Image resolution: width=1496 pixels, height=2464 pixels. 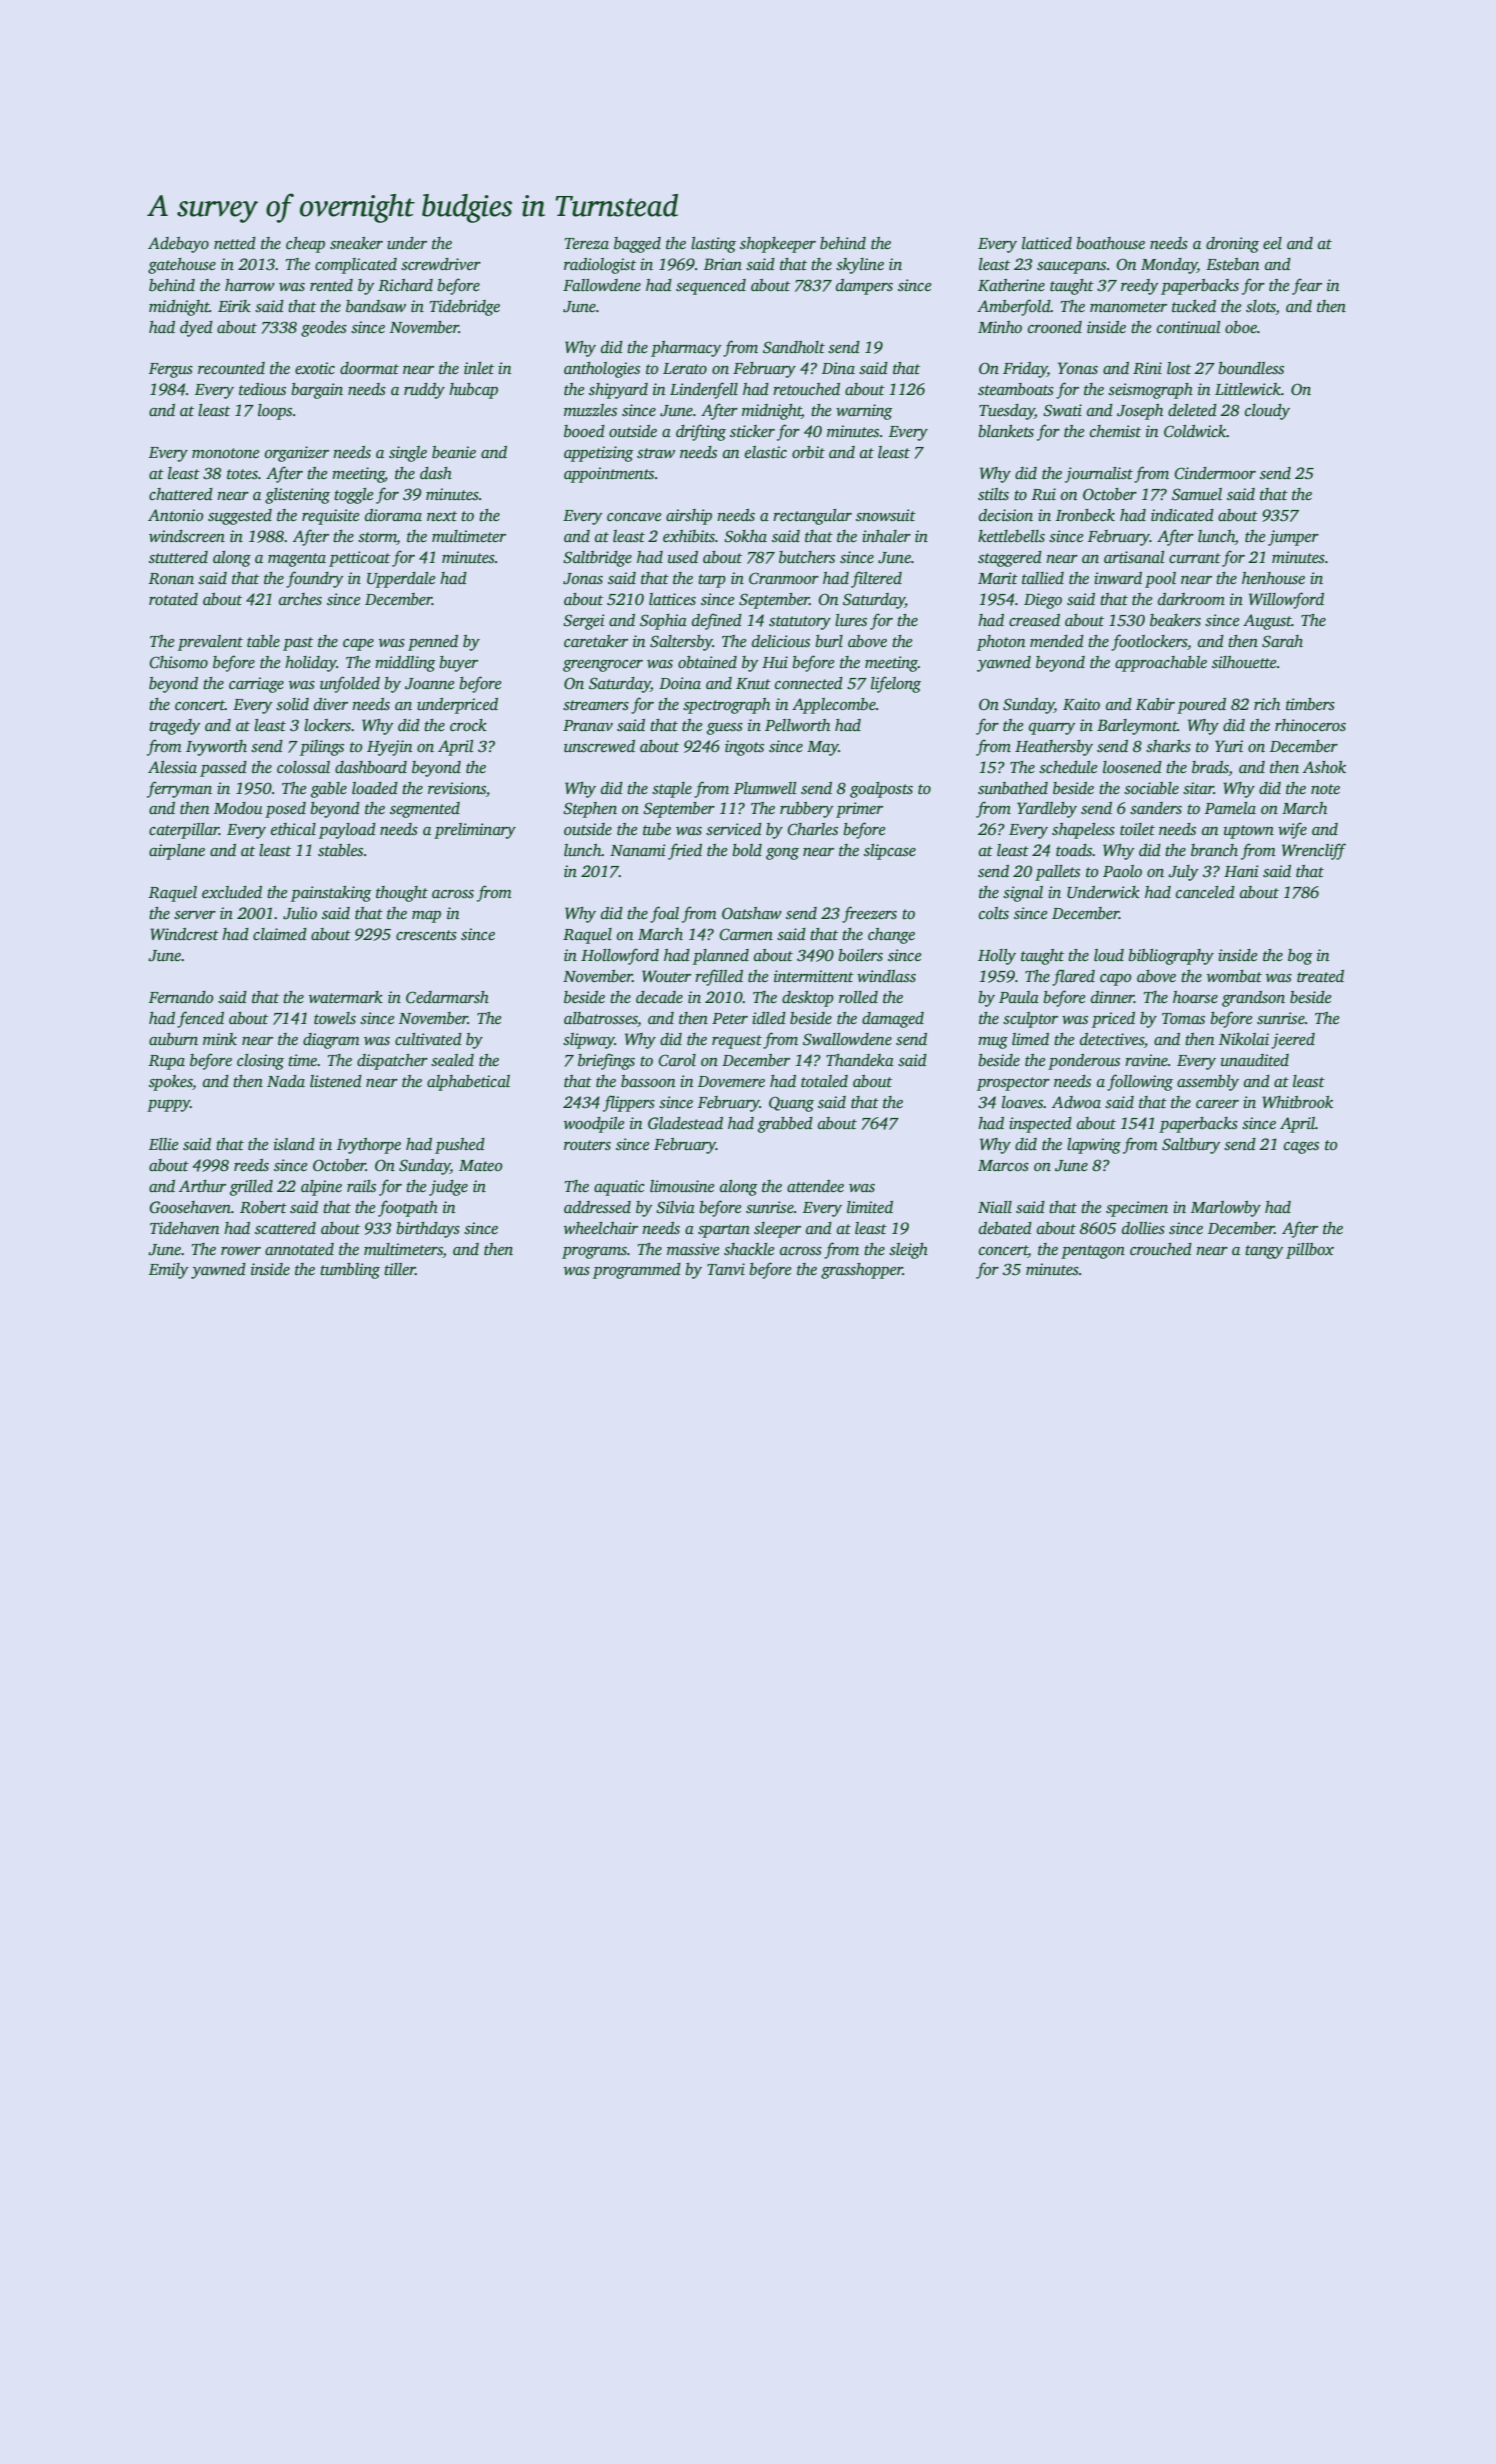 I want to click on Robert, so click(x=263, y=1207).
